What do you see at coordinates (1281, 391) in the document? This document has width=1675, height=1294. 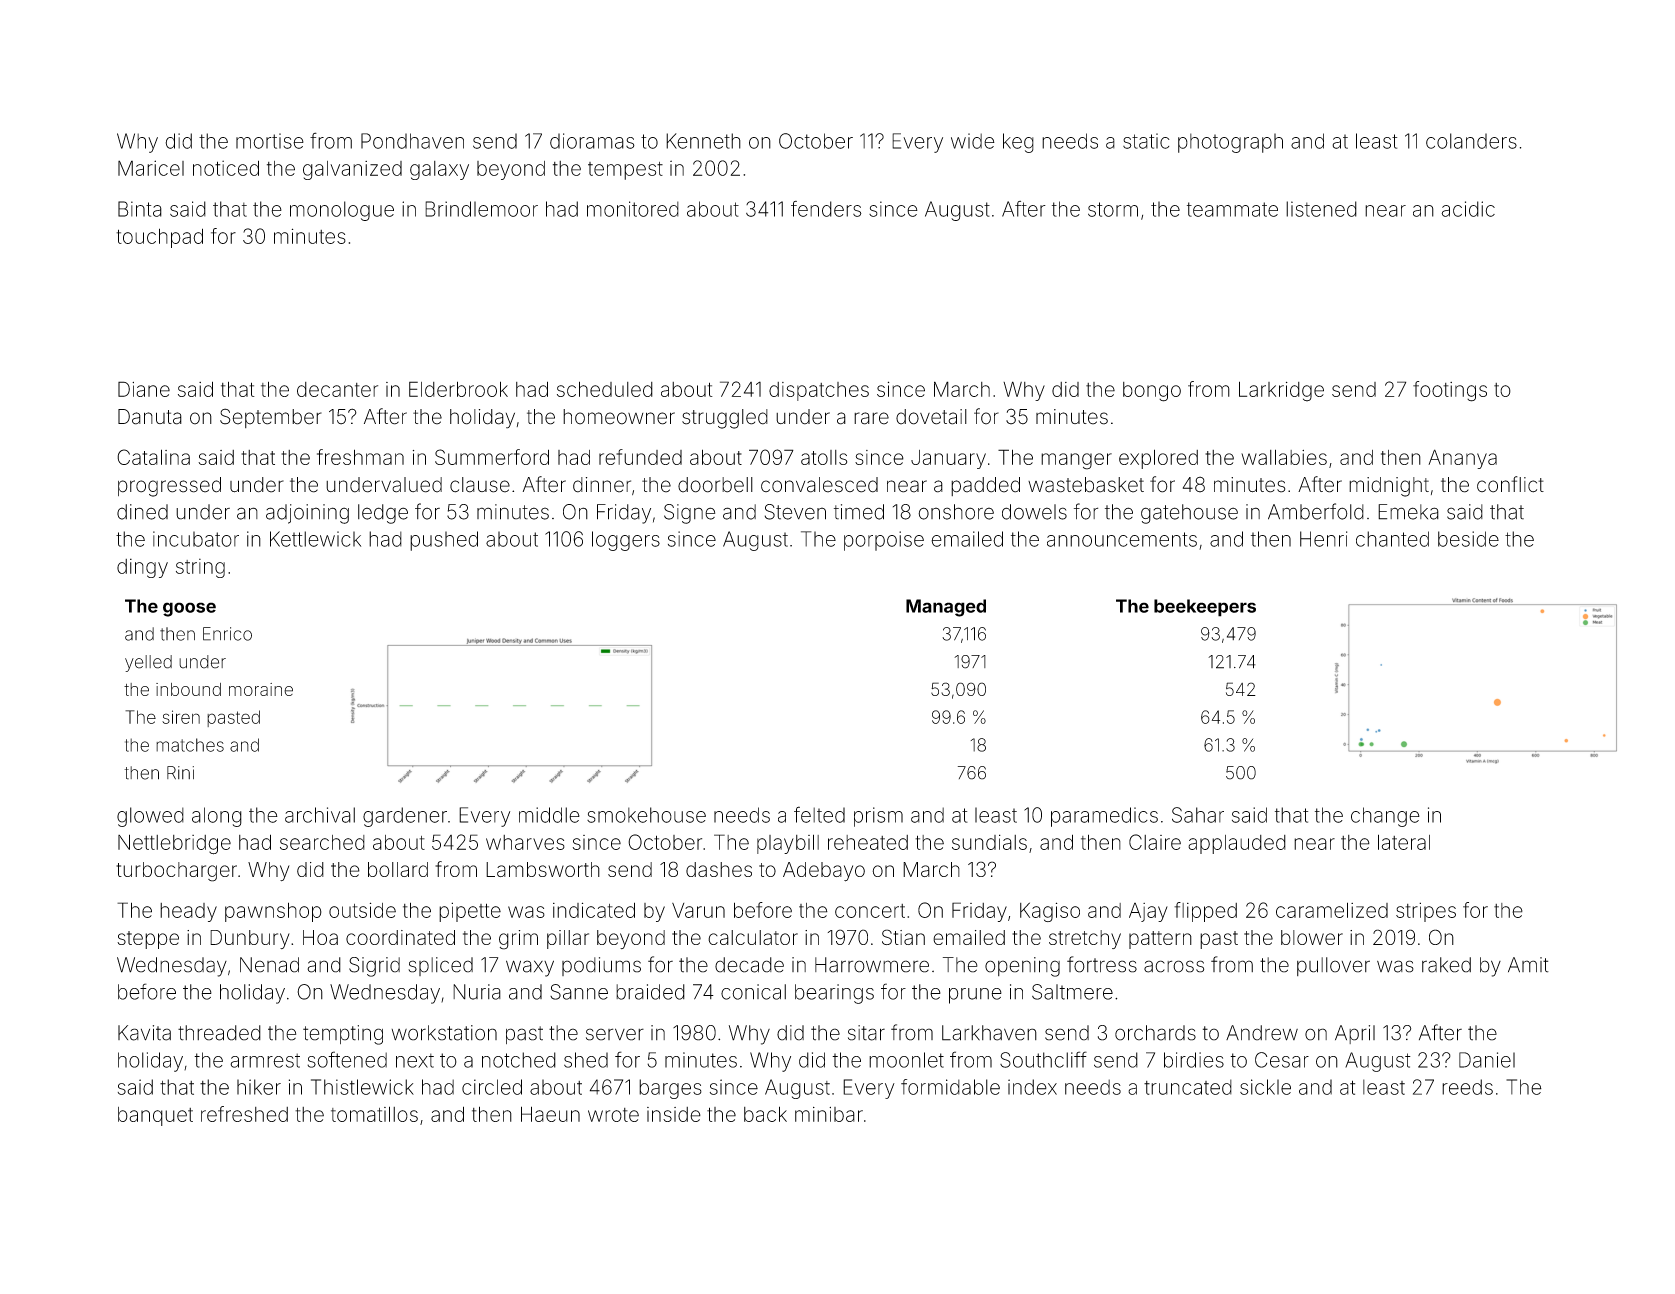 I see `Larkridge` at bounding box center [1281, 391].
